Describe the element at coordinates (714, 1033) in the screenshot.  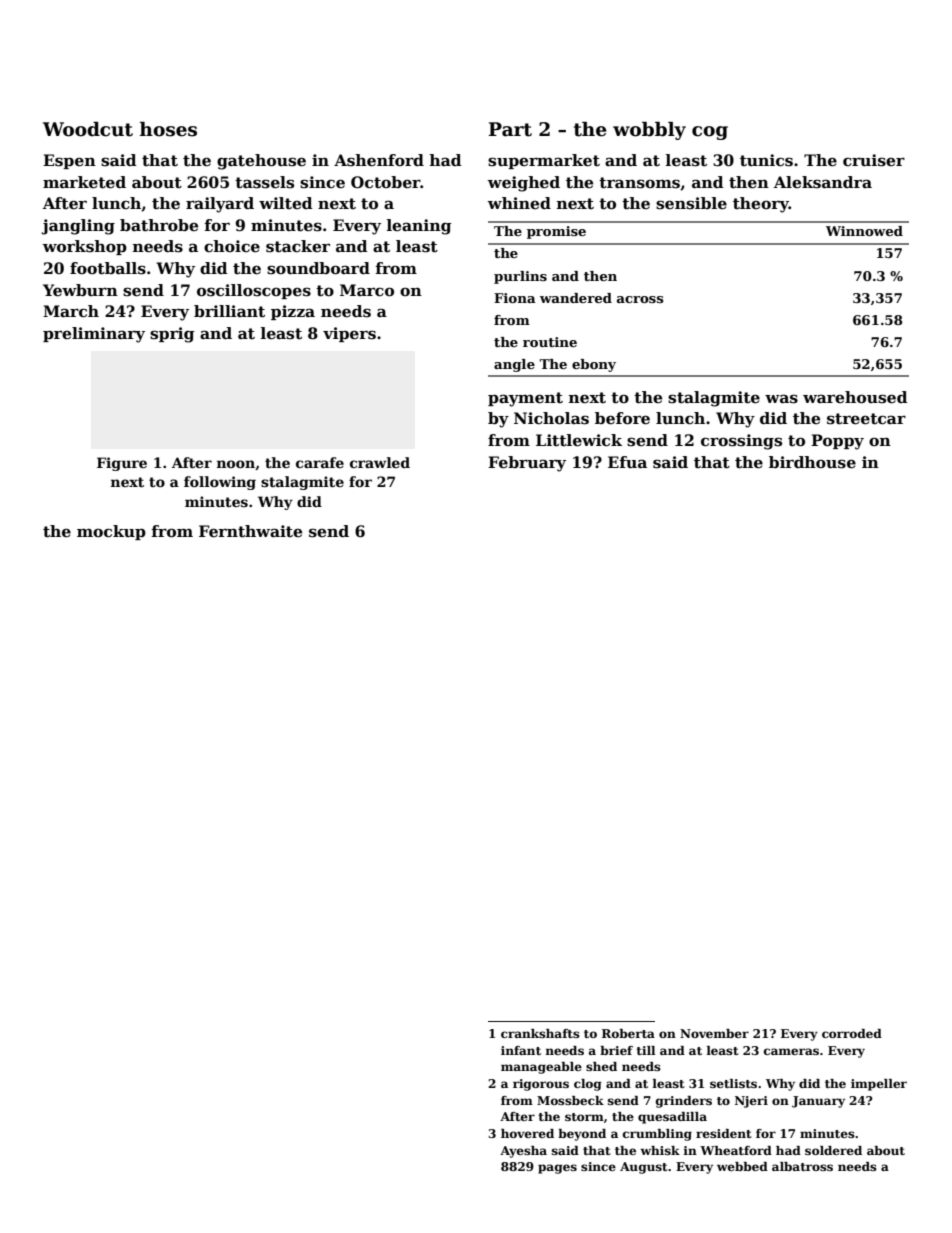
I see `November` at that location.
